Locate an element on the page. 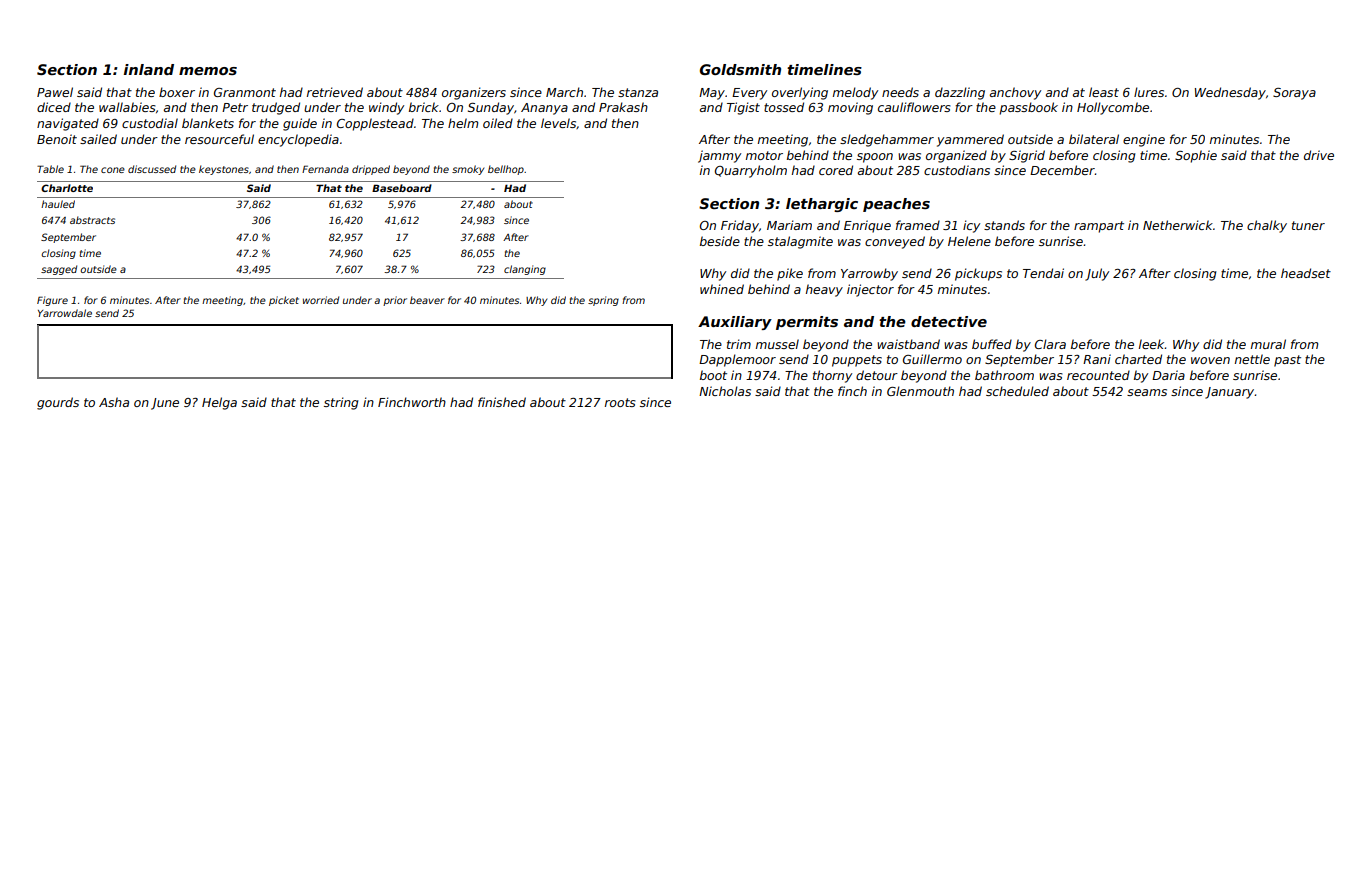 The height and width of the image is (887, 1372). stands is located at coordinates (1004, 225).
